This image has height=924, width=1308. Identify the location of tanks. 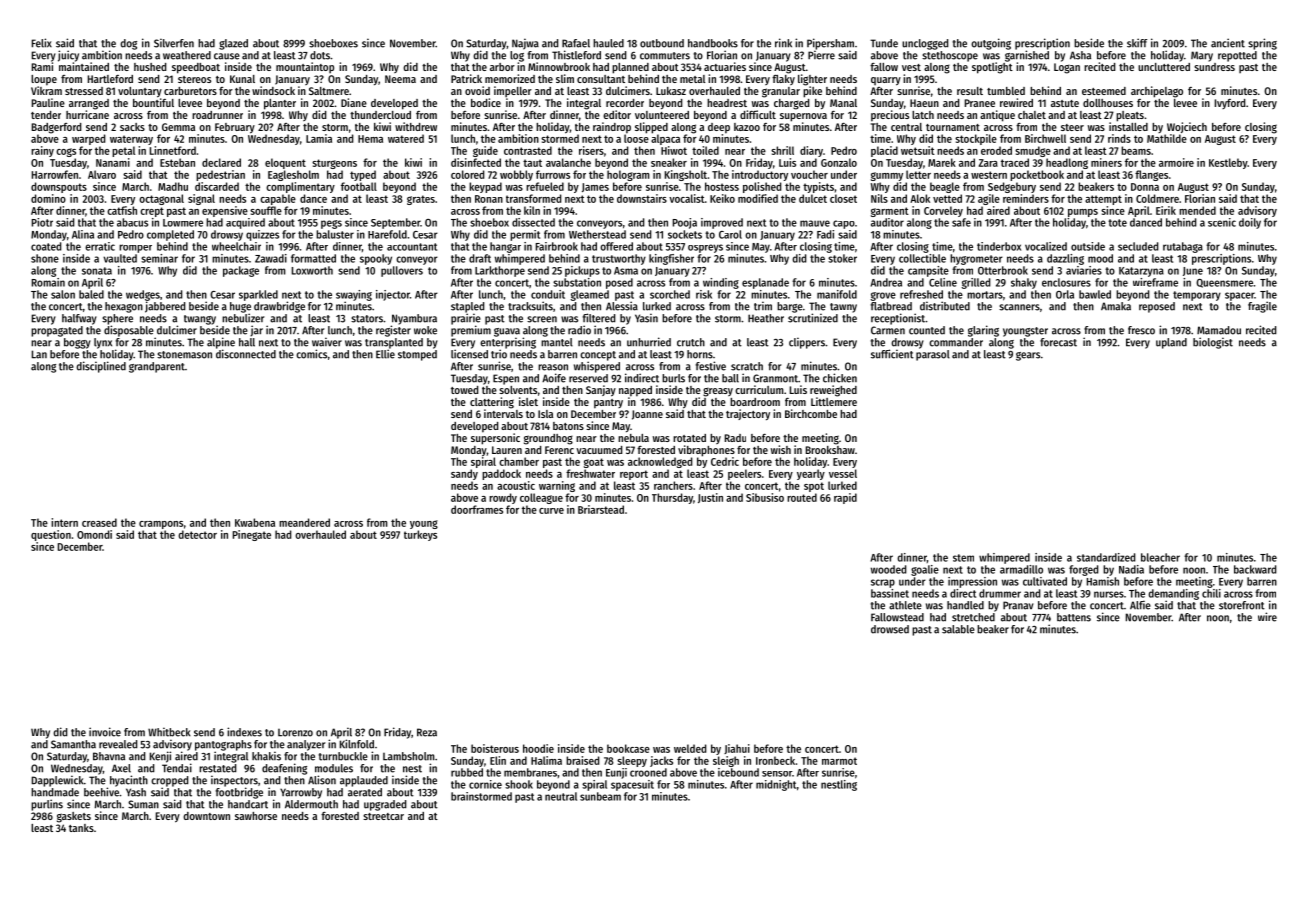
(81, 828).
